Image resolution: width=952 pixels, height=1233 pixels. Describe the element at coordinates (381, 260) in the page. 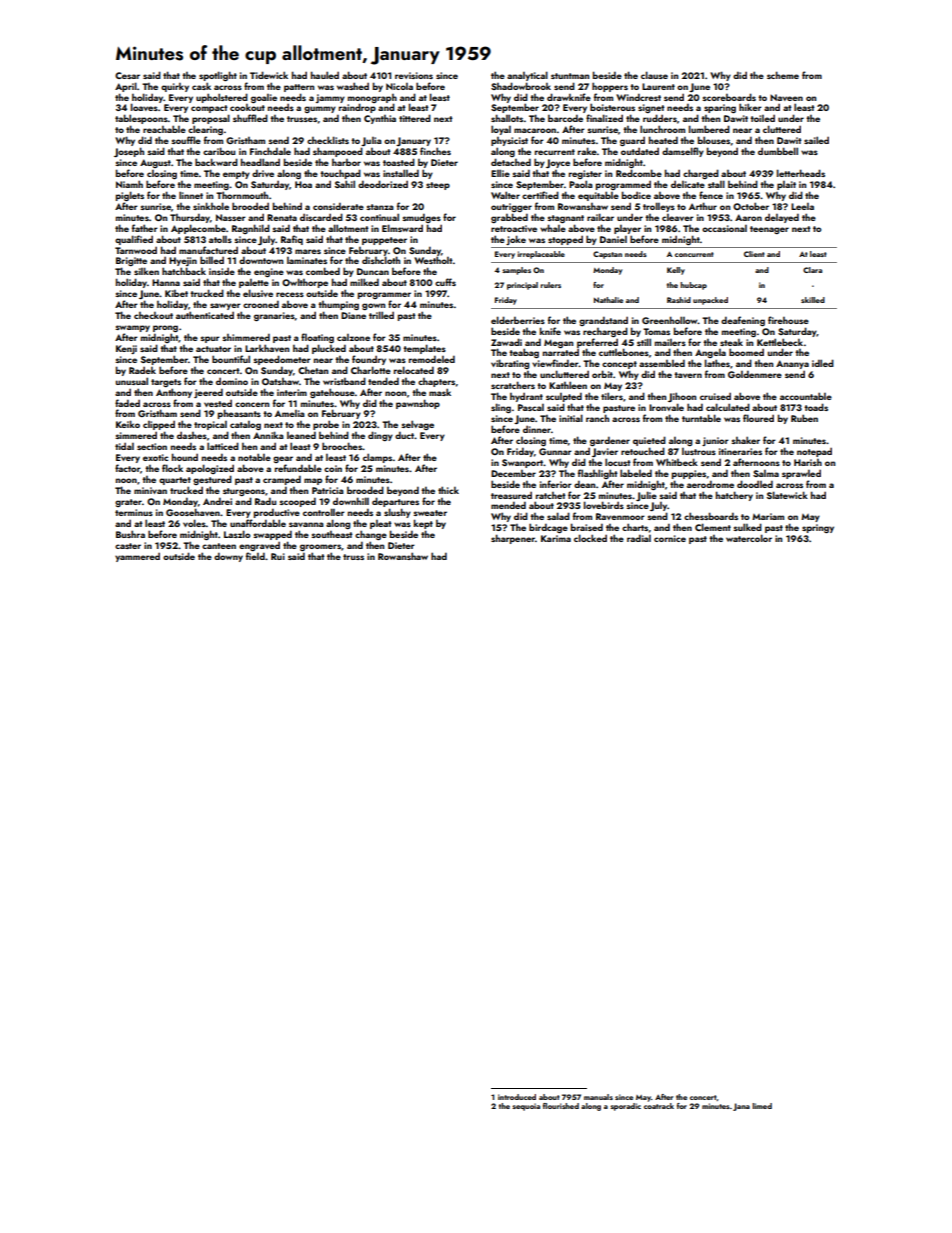

I see `dishcloth` at that location.
